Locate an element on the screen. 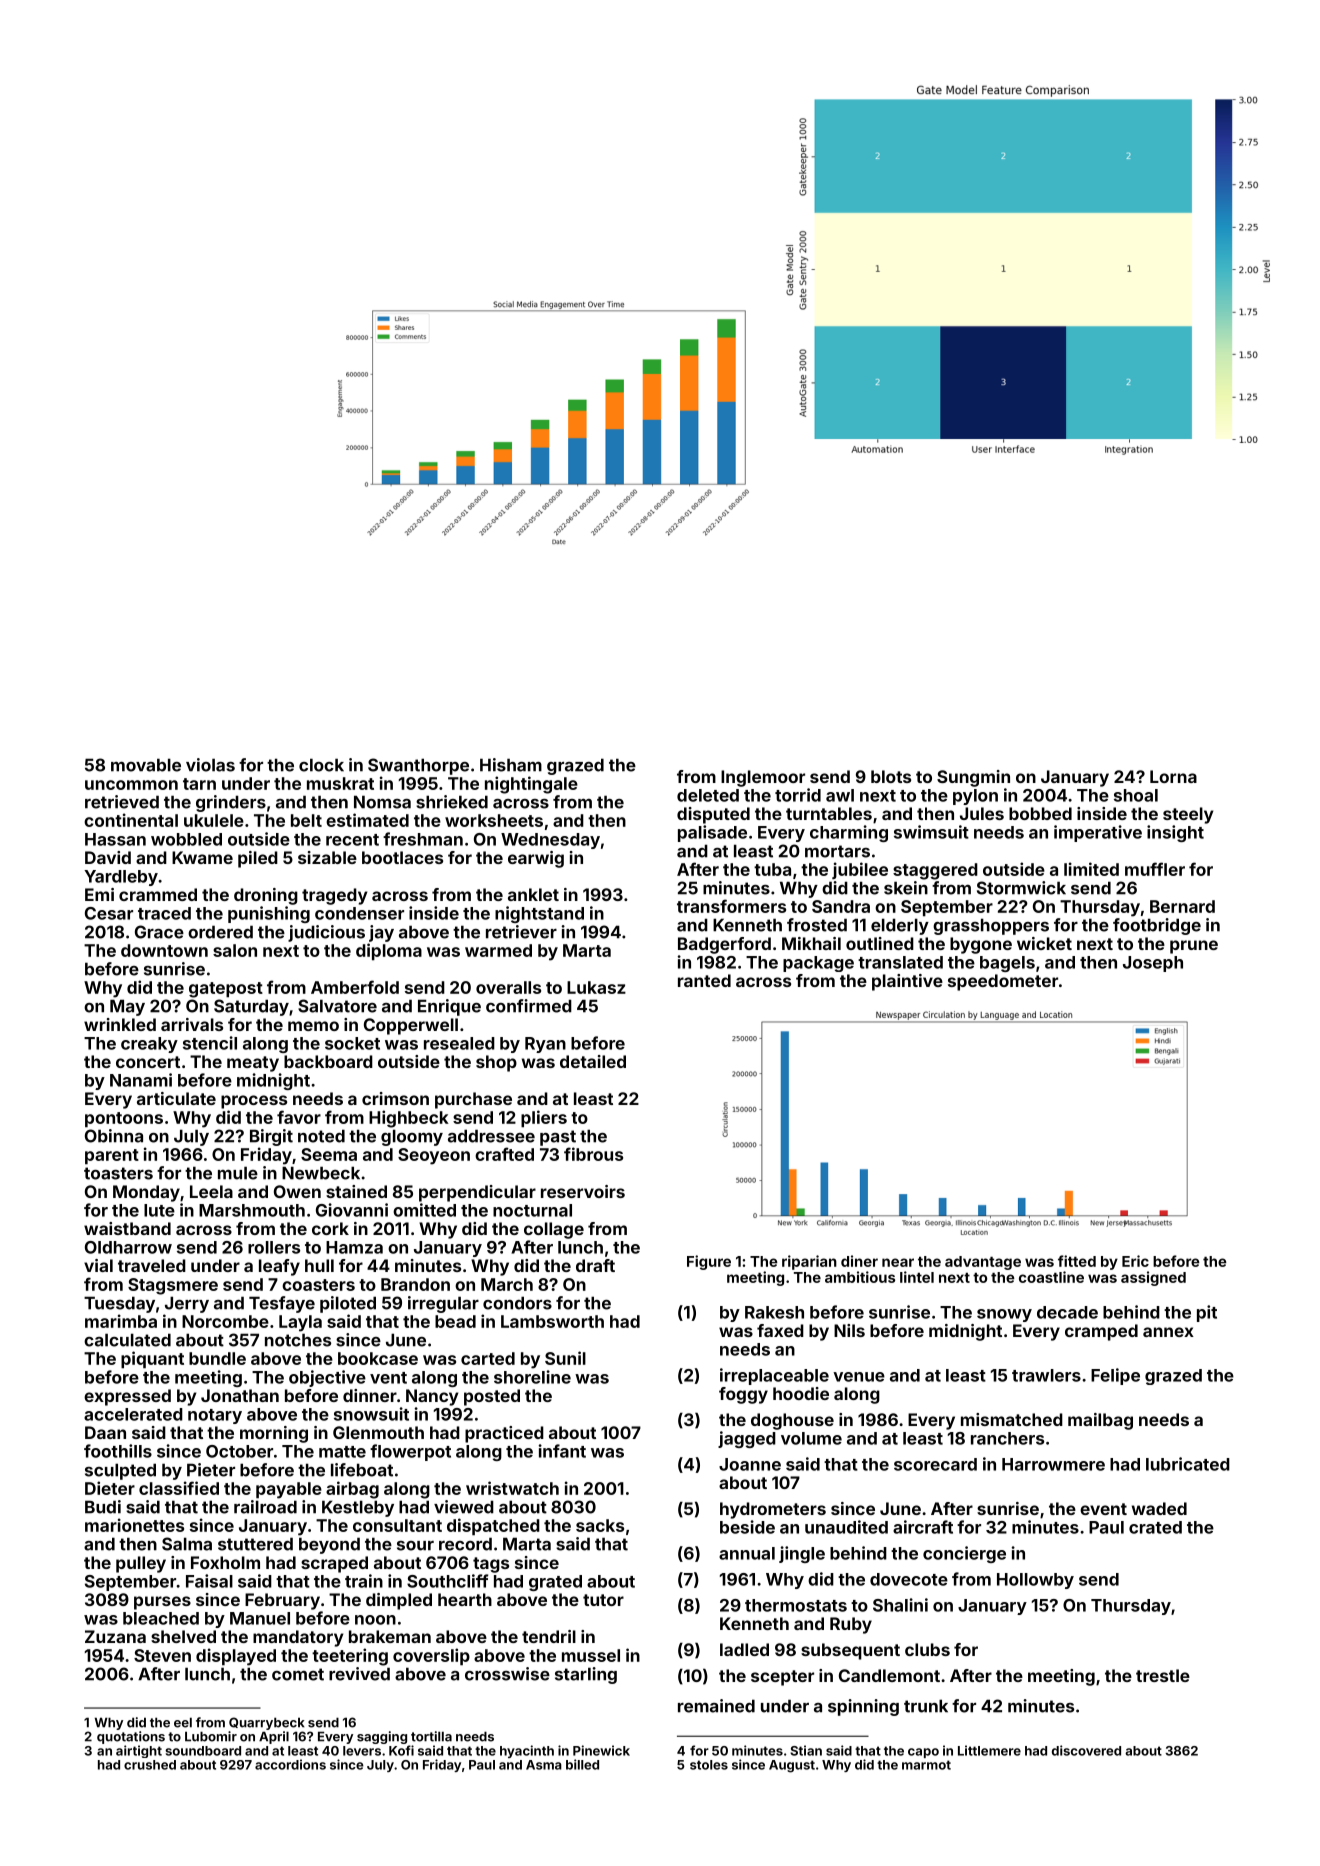 The image size is (1320, 1866). omitted is located at coordinates (424, 1210).
